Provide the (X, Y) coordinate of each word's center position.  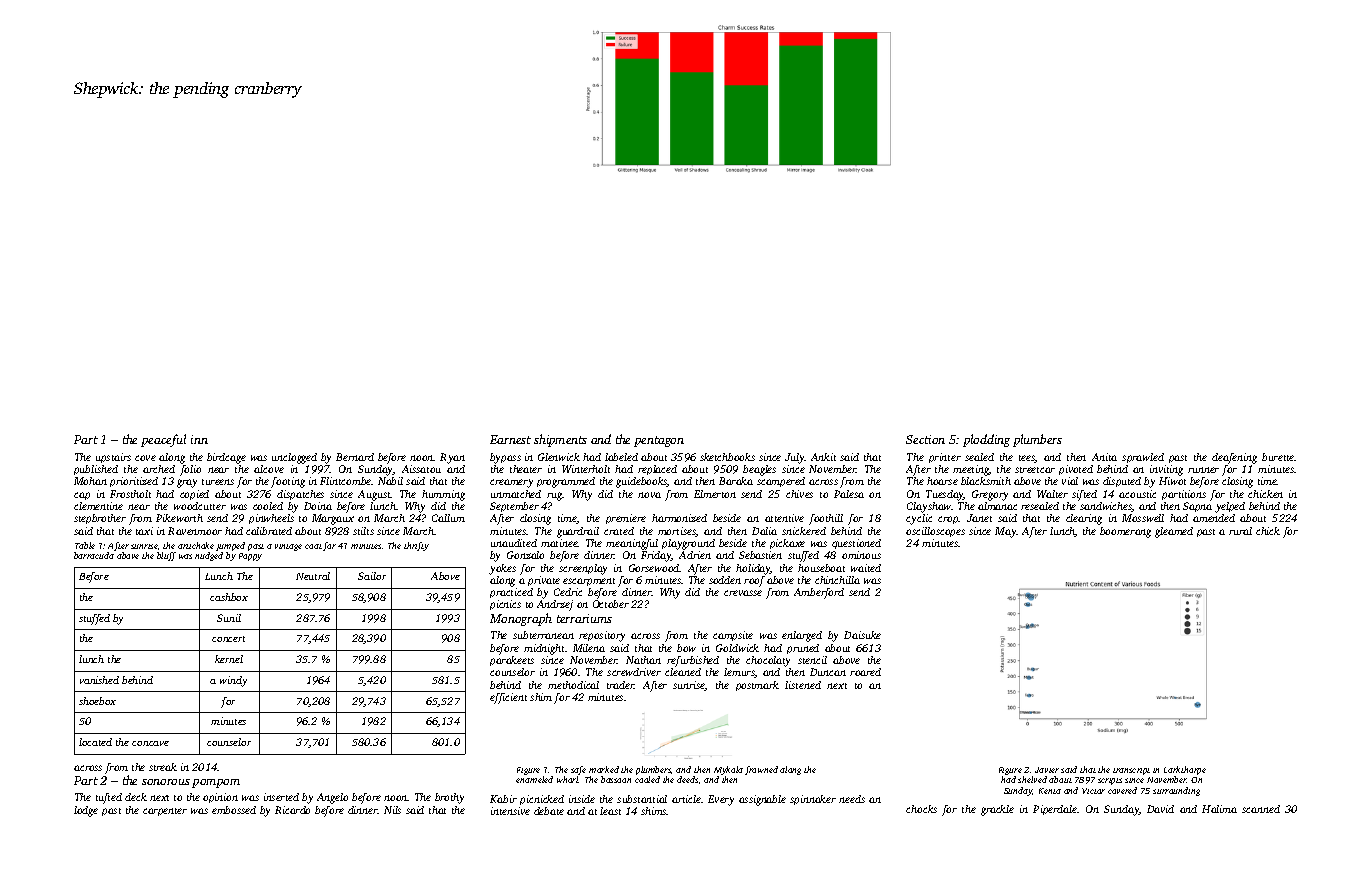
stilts (363, 531)
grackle (997, 810)
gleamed (1174, 532)
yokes (502, 569)
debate (549, 811)
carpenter (165, 812)
